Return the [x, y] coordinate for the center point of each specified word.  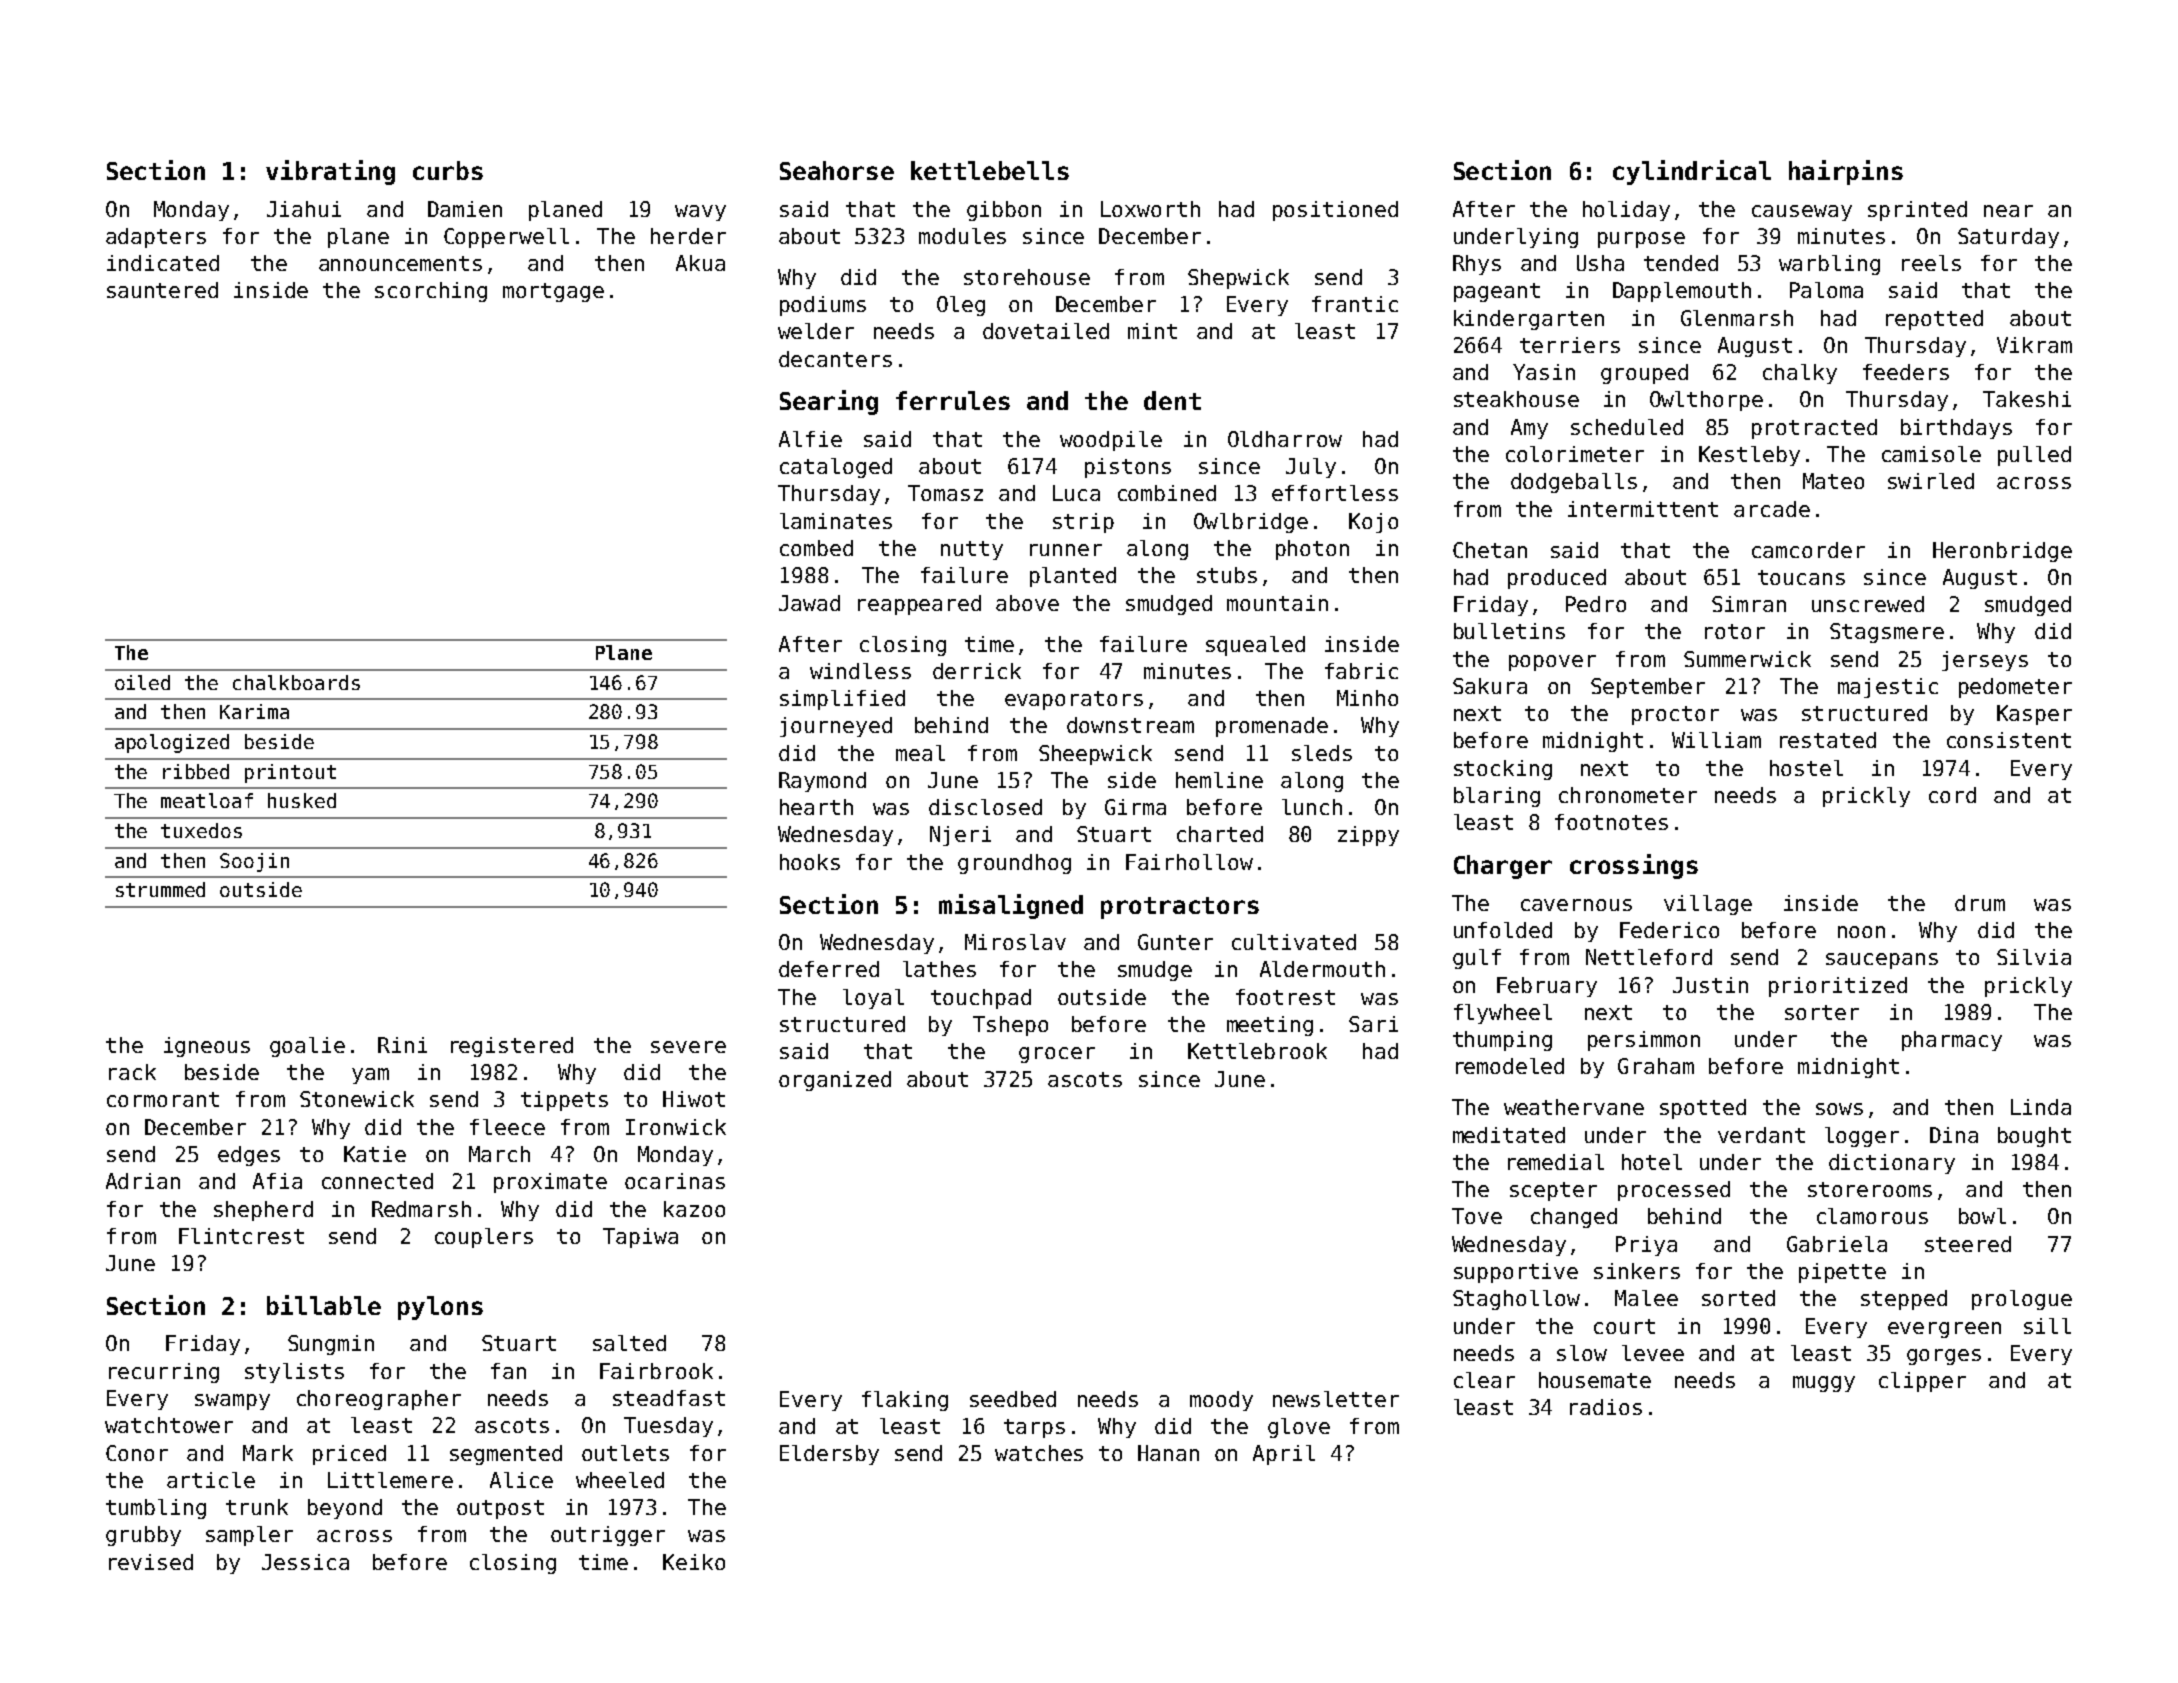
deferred [829, 969]
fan [508, 1371]
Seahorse [837, 170]
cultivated [1294, 942]
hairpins [1846, 172]
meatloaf [207, 800]
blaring [1497, 797]
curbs [448, 170]
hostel [1806, 768]
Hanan [1168, 1453]
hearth [816, 807]
